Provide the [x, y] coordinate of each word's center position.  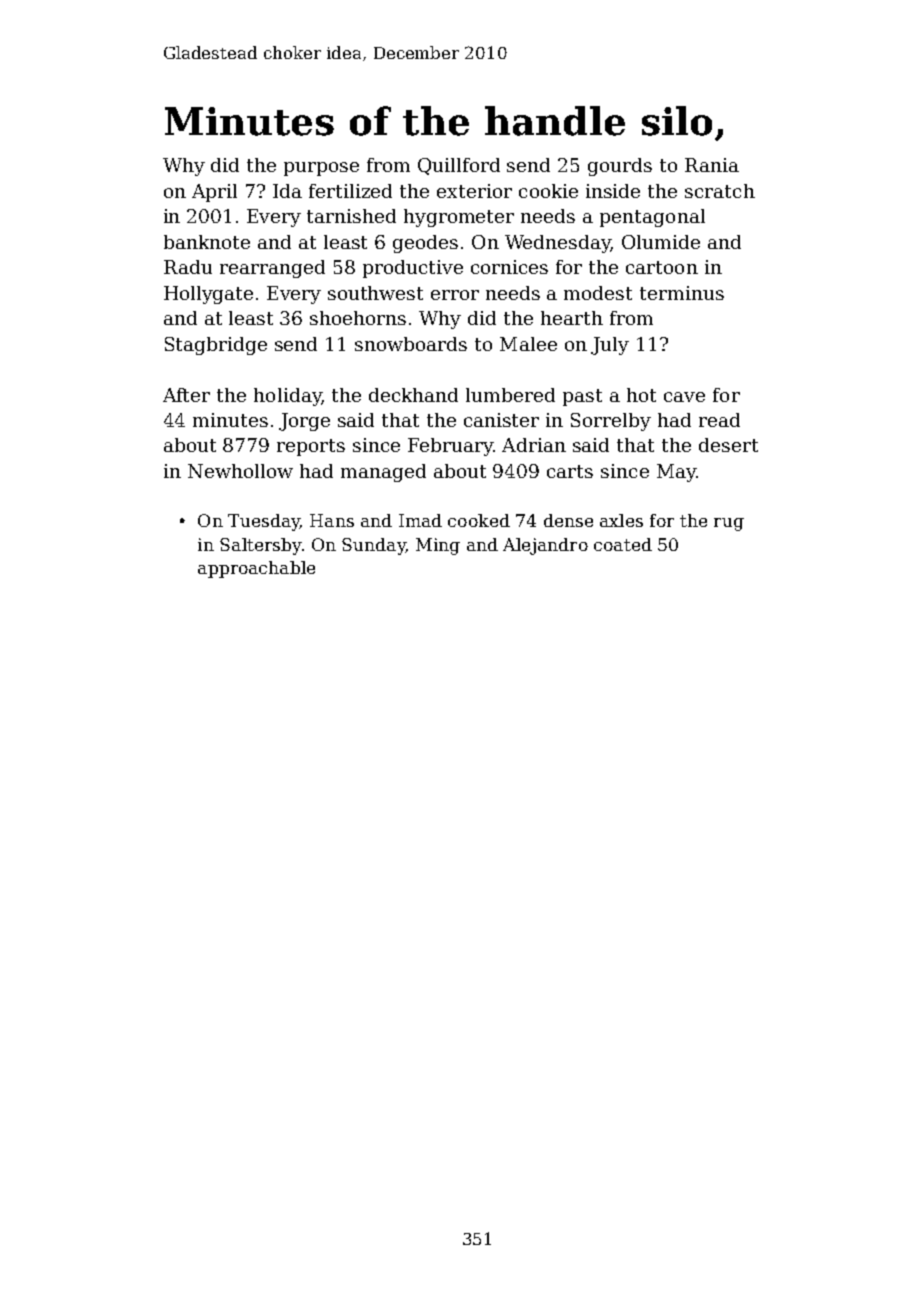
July [610, 346]
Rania [712, 165]
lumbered [510, 395]
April [214, 193]
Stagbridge [216, 346]
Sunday [373, 546]
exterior [474, 191]
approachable [256, 569]
